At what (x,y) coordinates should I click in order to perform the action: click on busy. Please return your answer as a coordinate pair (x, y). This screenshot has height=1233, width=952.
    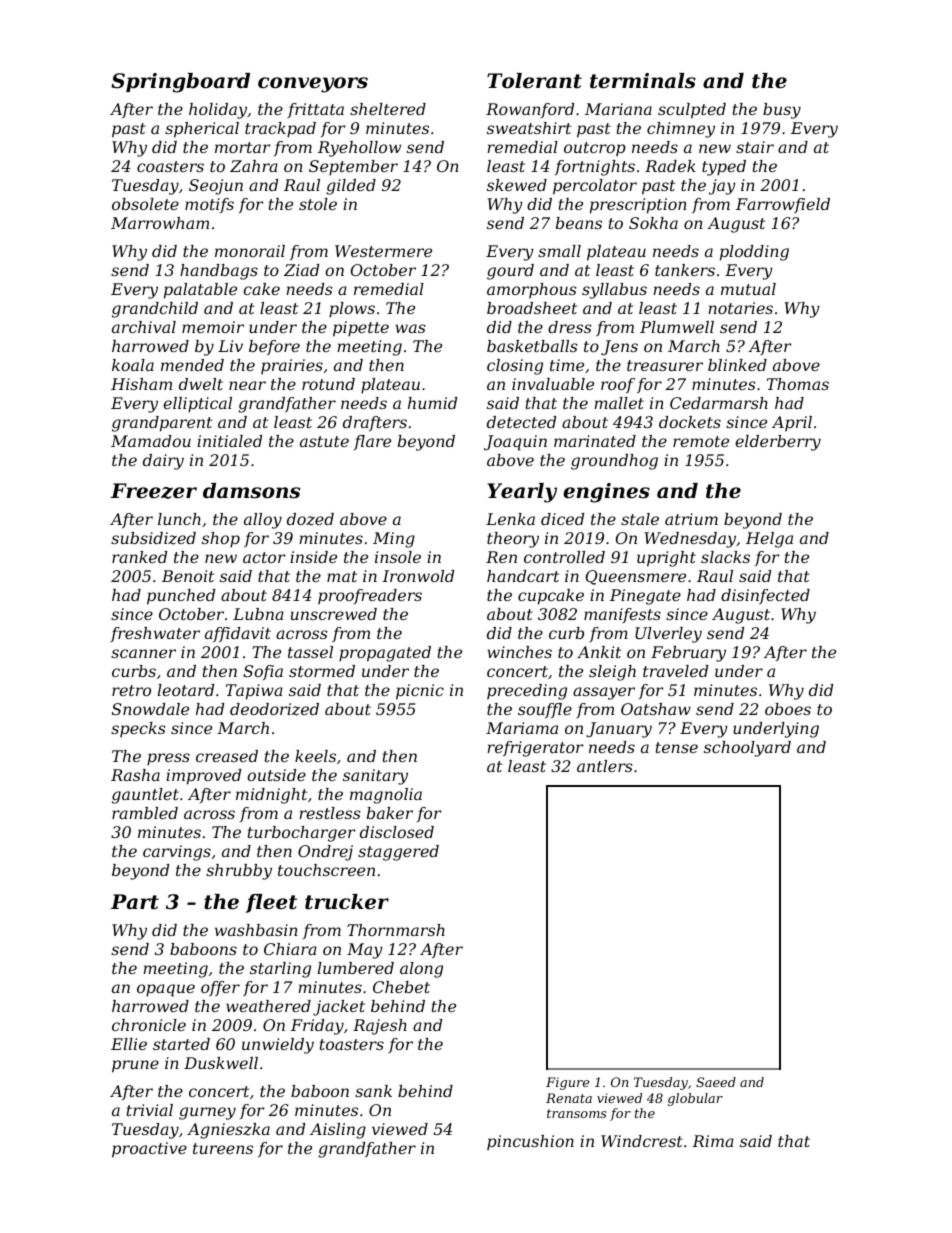
    Looking at the image, I should click on (782, 111).
